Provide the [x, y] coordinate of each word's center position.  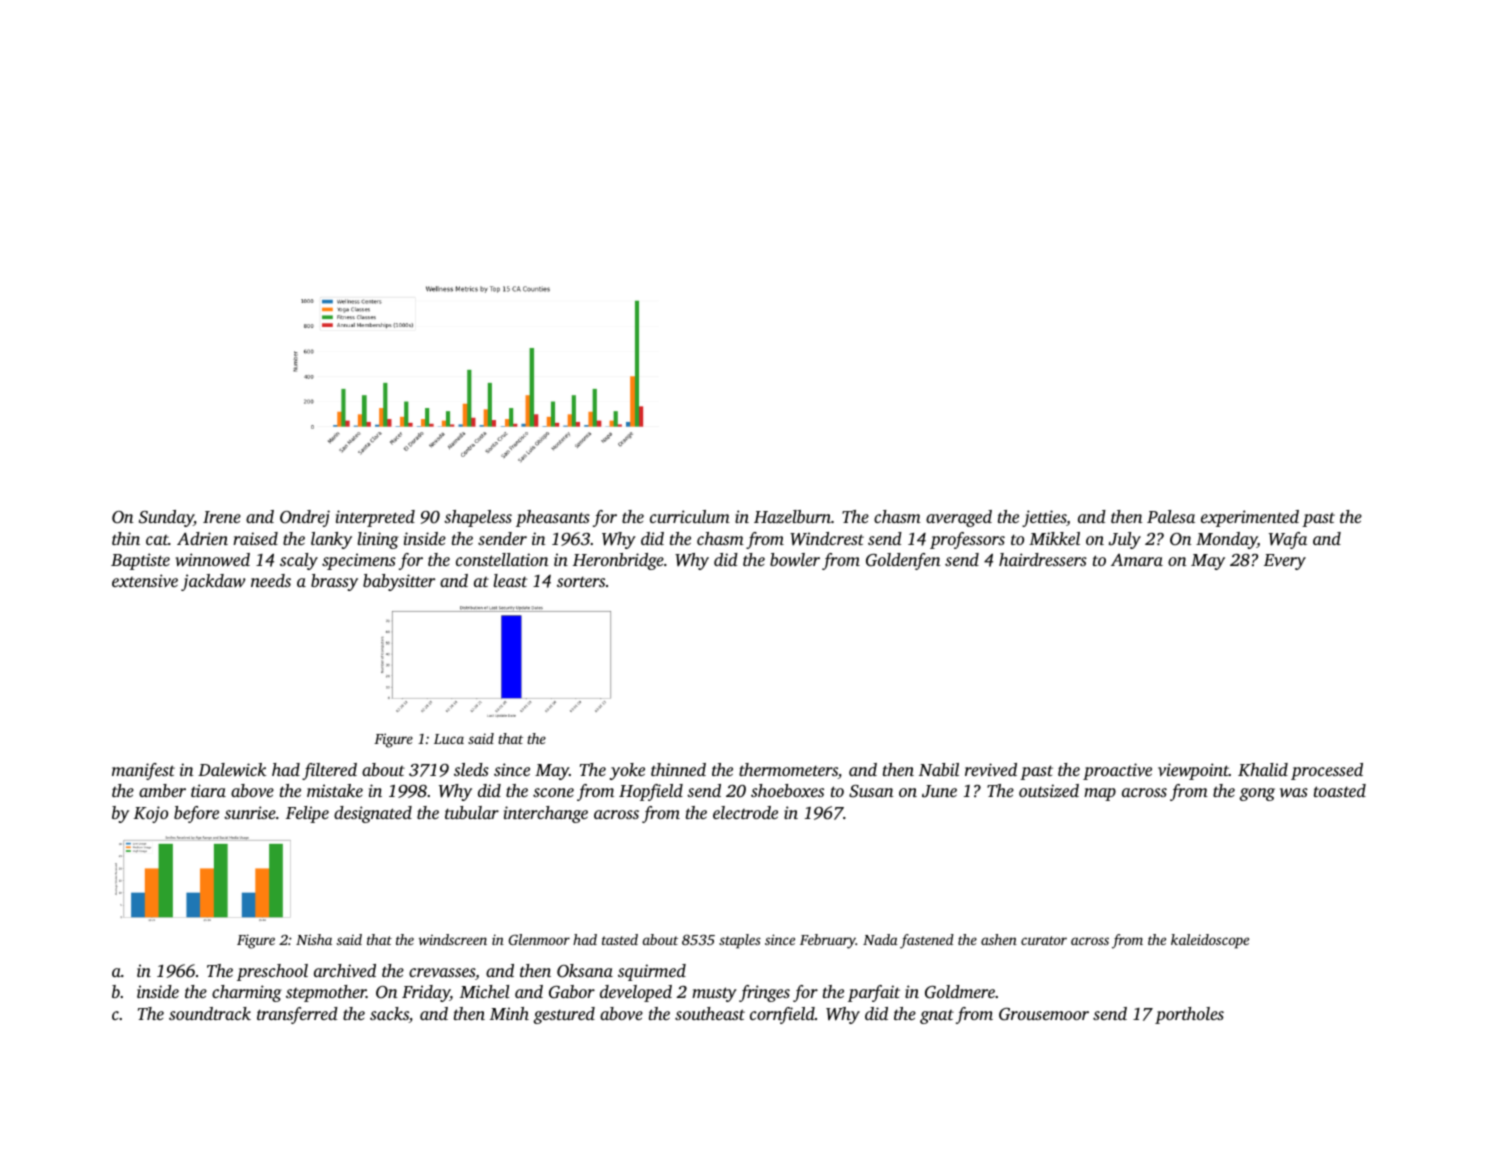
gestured [564, 1015]
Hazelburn [792, 516]
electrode [745, 812]
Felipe [307, 814]
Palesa [1171, 516]
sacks [389, 1015]
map [1100, 794]
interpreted [375, 518]
